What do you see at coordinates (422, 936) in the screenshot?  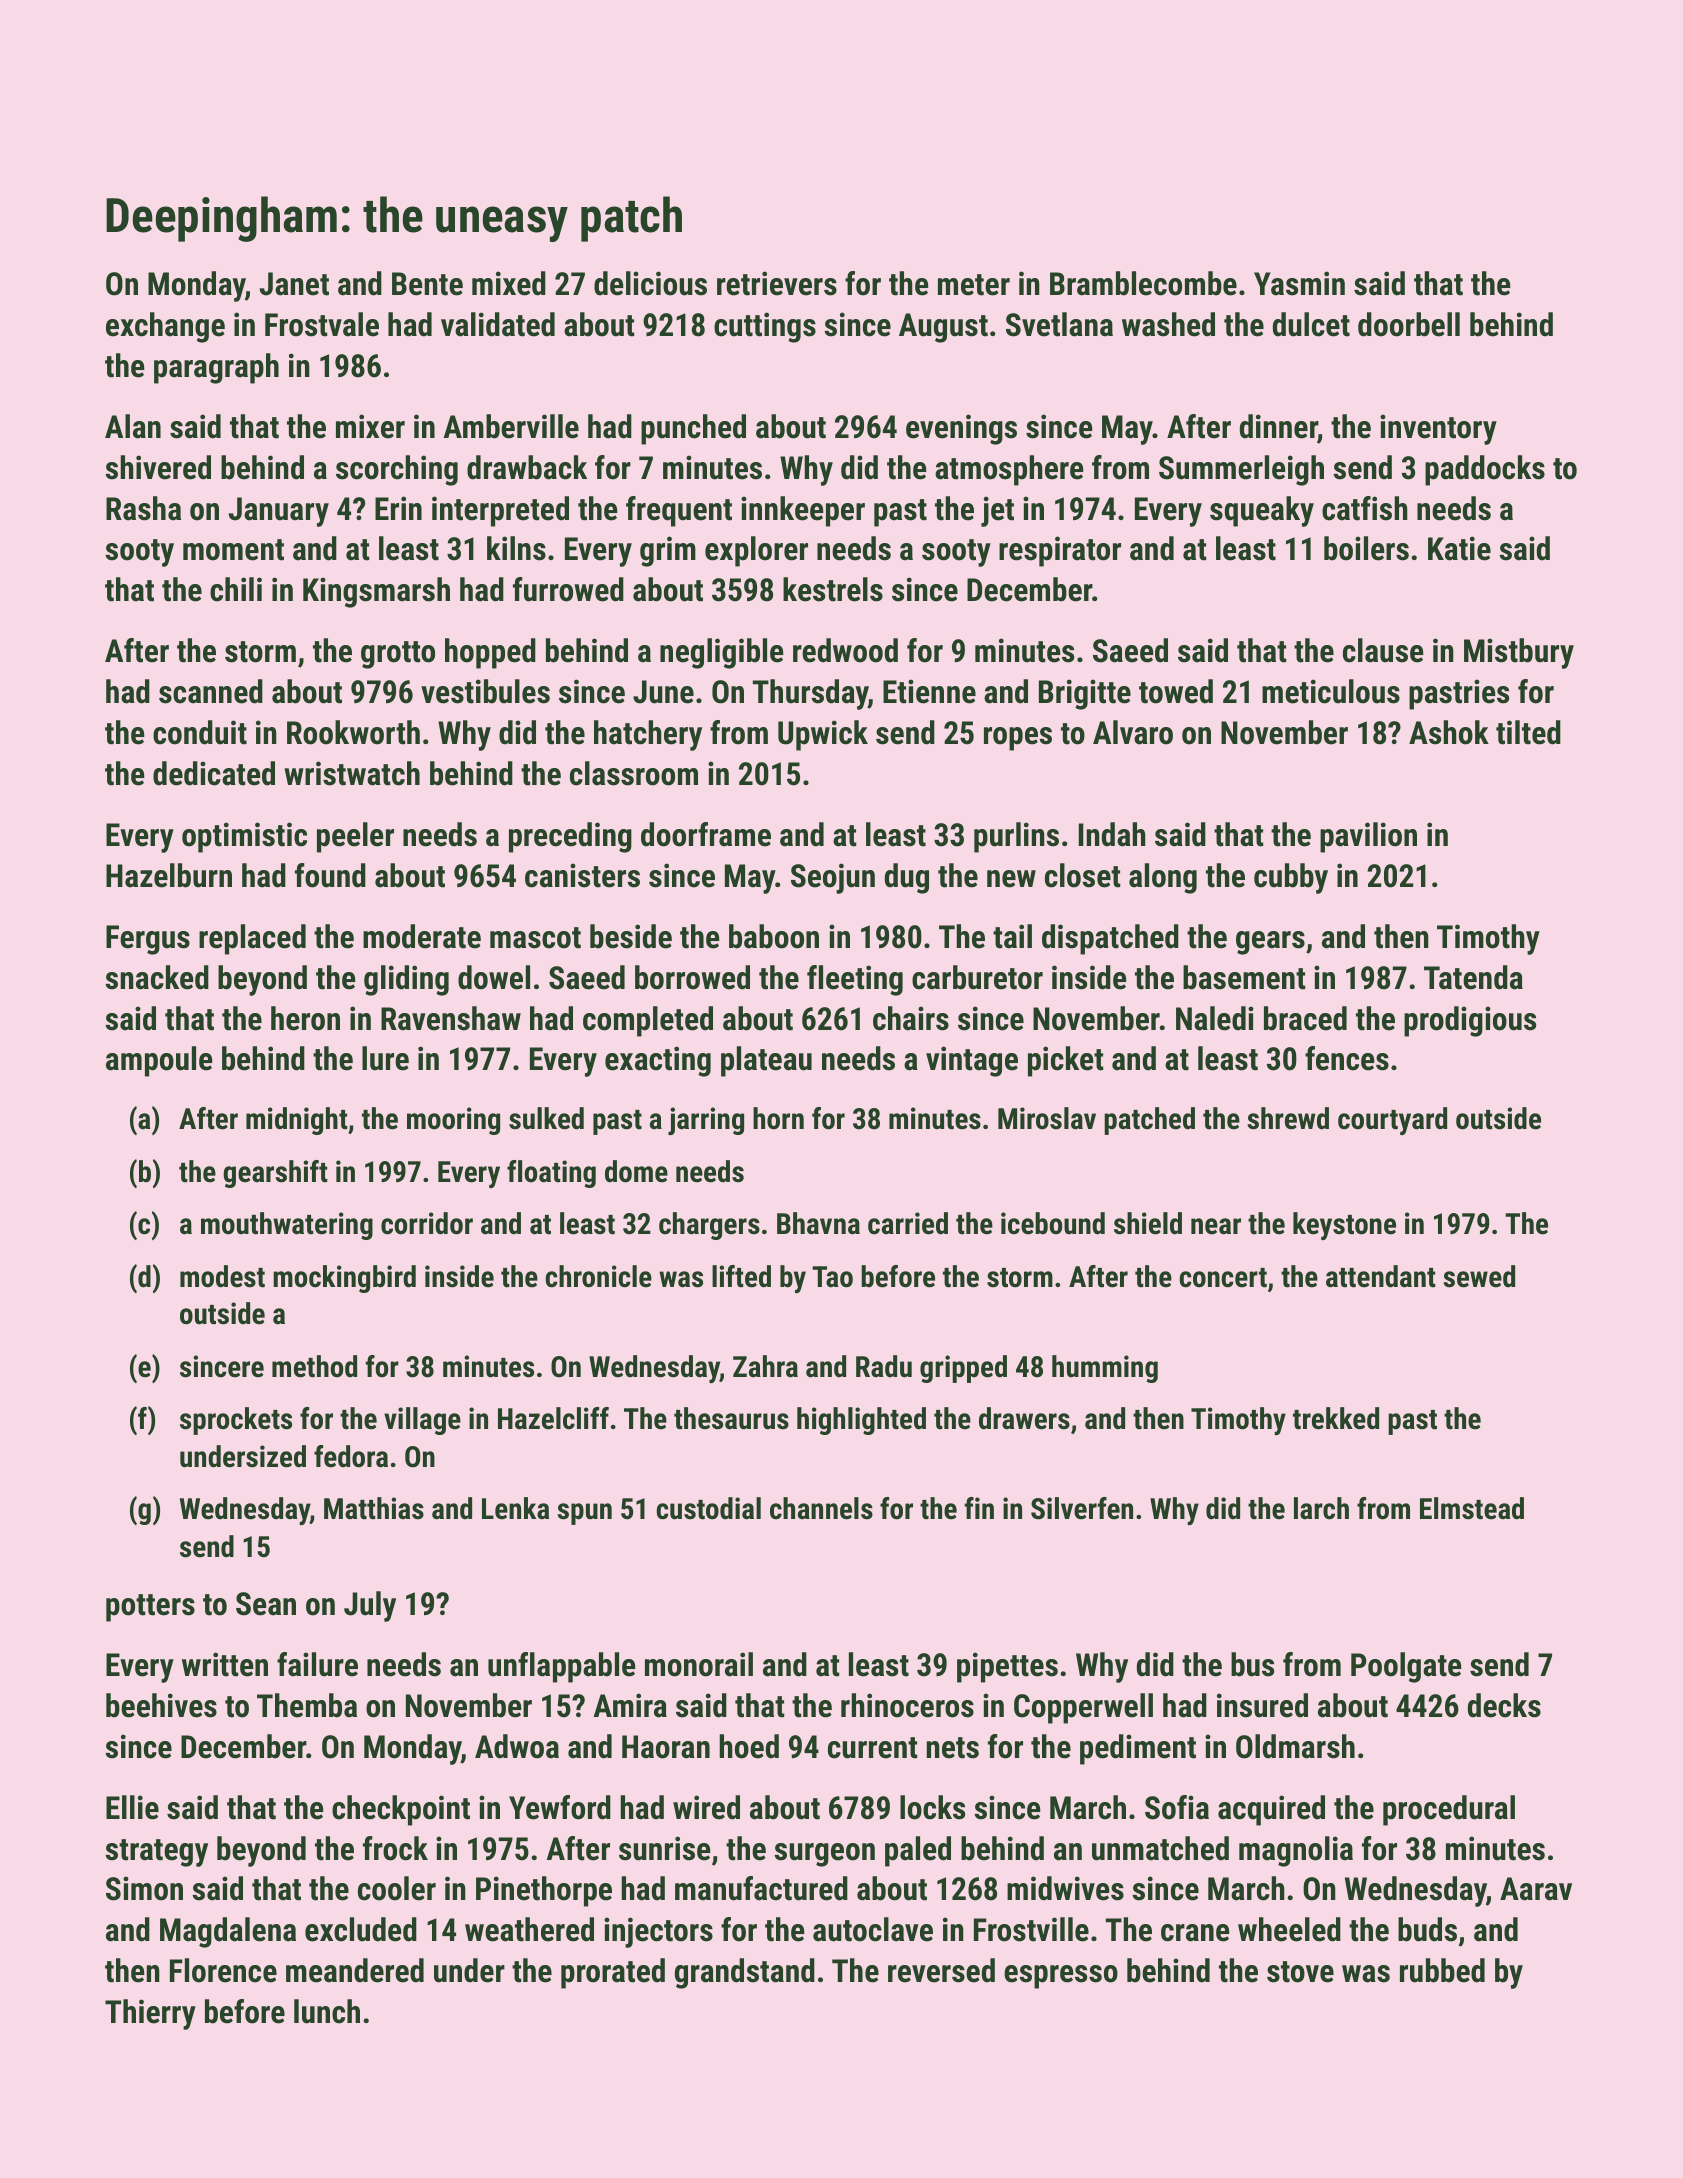 I see `moderate` at bounding box center [422, 936].
